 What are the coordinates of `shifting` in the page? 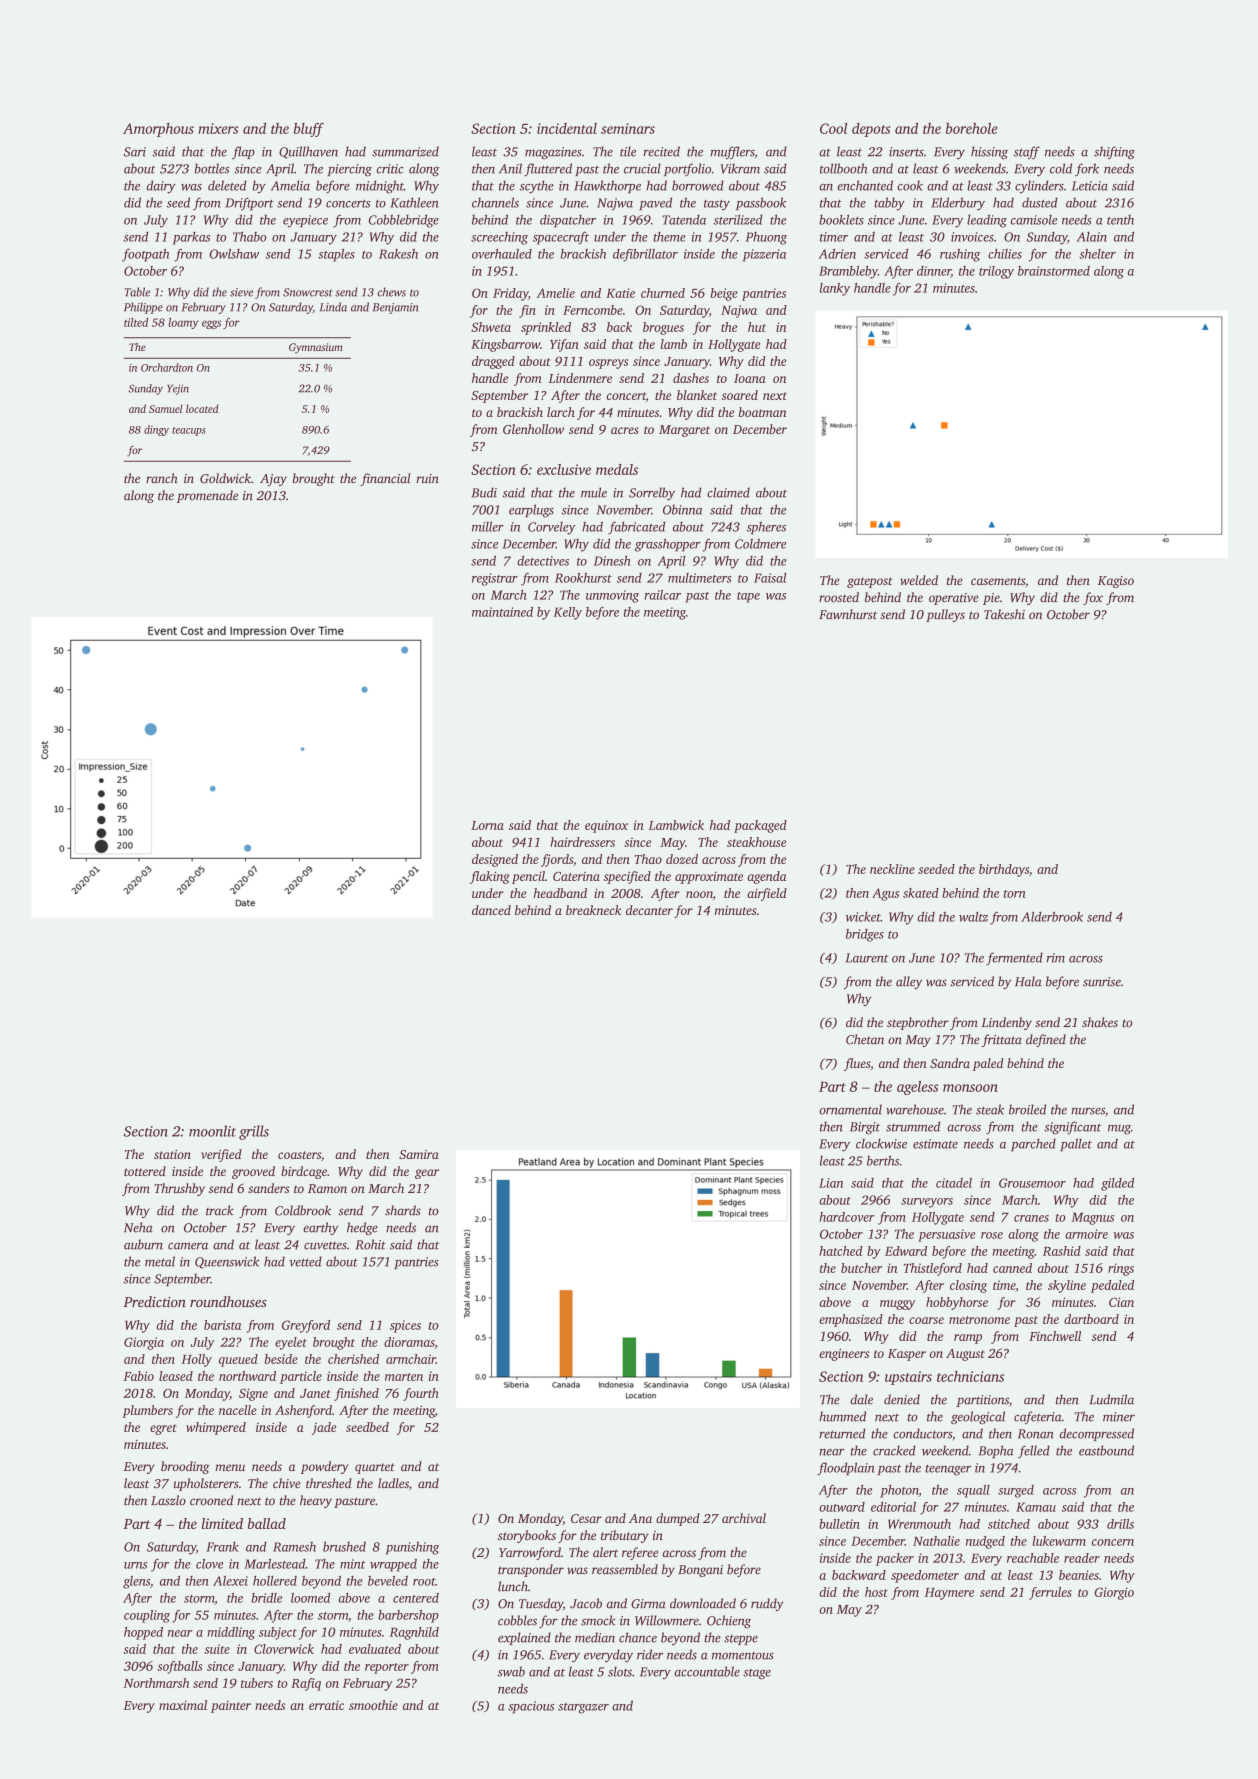 It's located at (1114, 153).
